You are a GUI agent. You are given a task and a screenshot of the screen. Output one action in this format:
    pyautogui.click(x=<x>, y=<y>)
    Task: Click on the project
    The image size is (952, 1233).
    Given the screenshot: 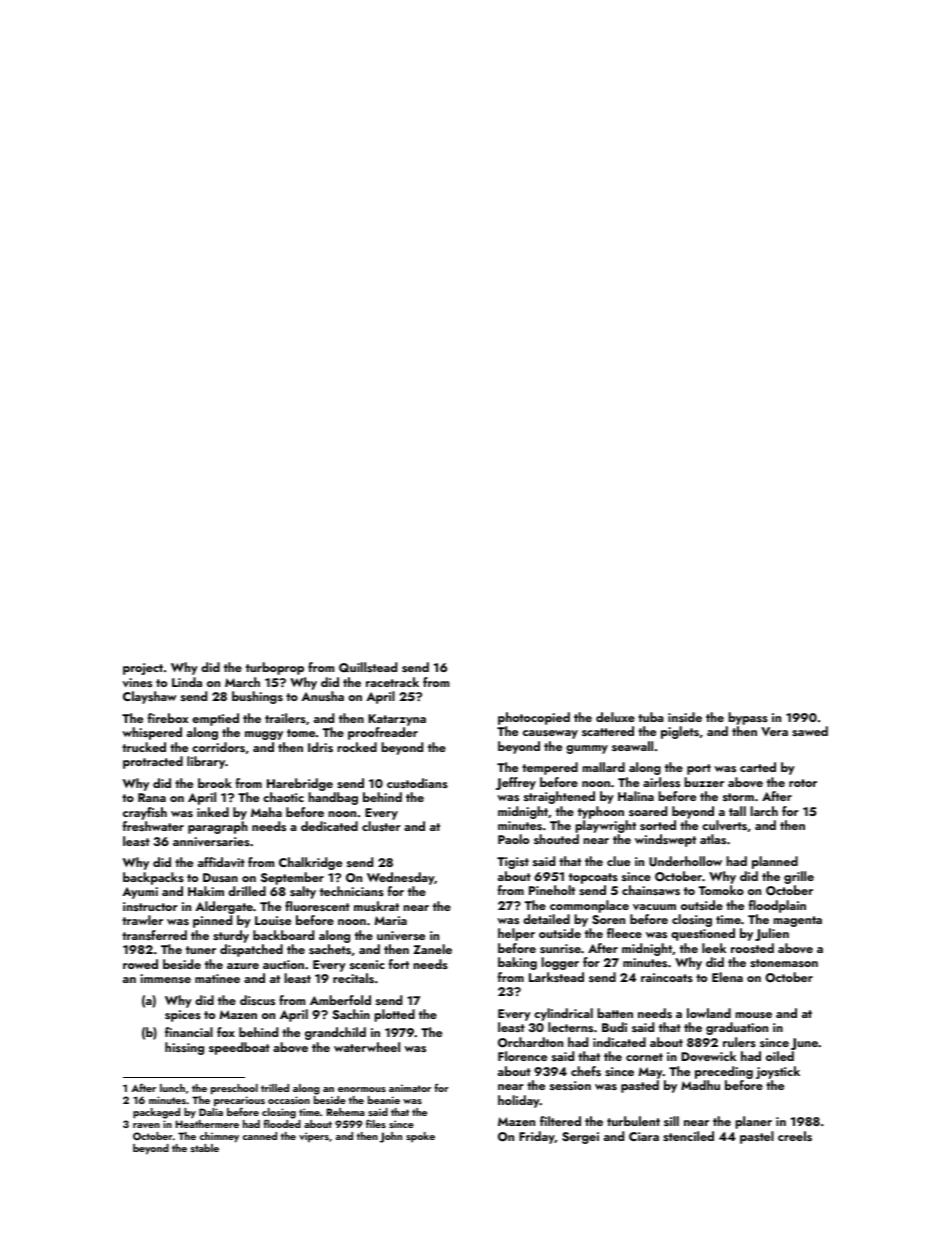 What is the action you would take?
    pyautogui.click(x=143, y=669)
